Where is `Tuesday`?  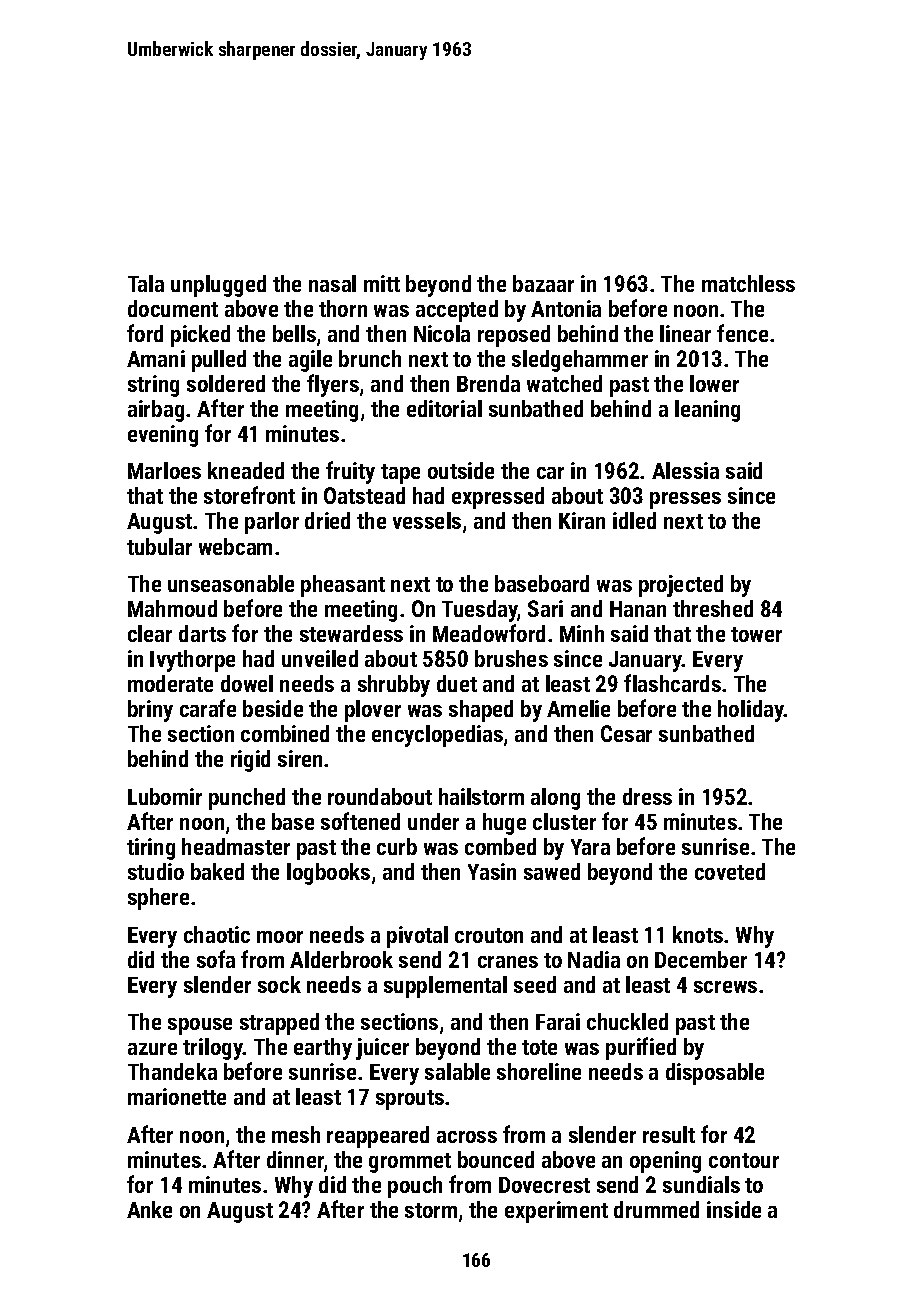 Tuesday is located at coordinates (480, 611).
